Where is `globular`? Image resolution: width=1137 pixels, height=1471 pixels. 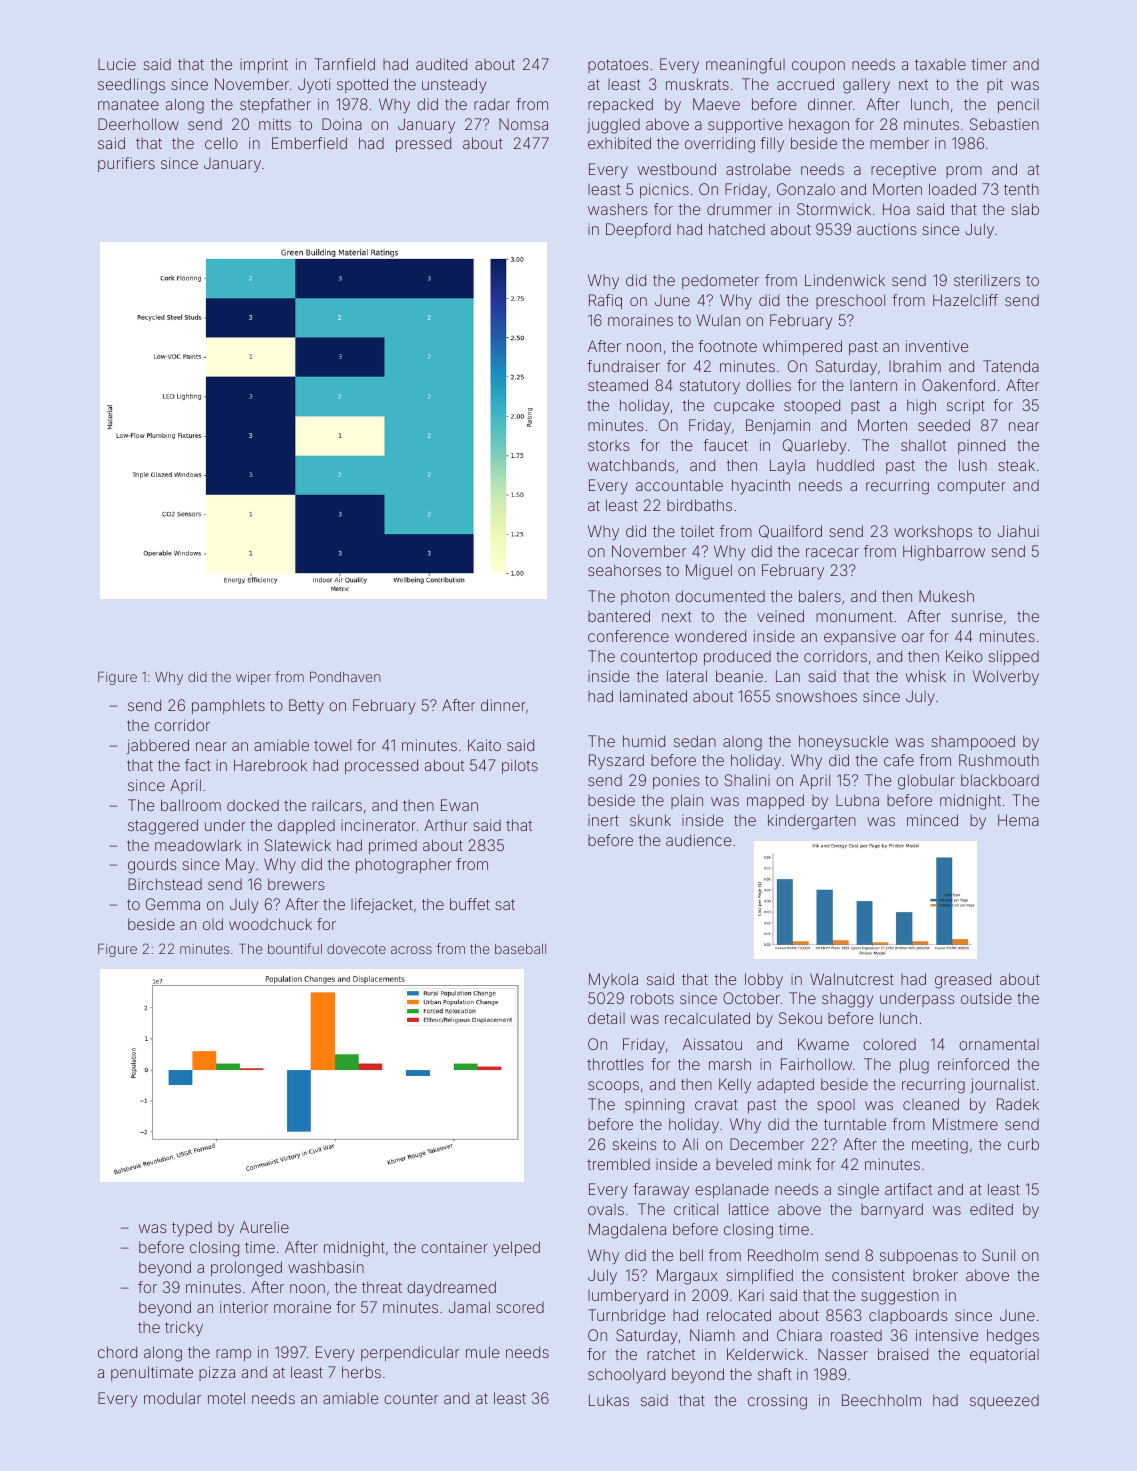
globular is located at coordinates (926, 782).
